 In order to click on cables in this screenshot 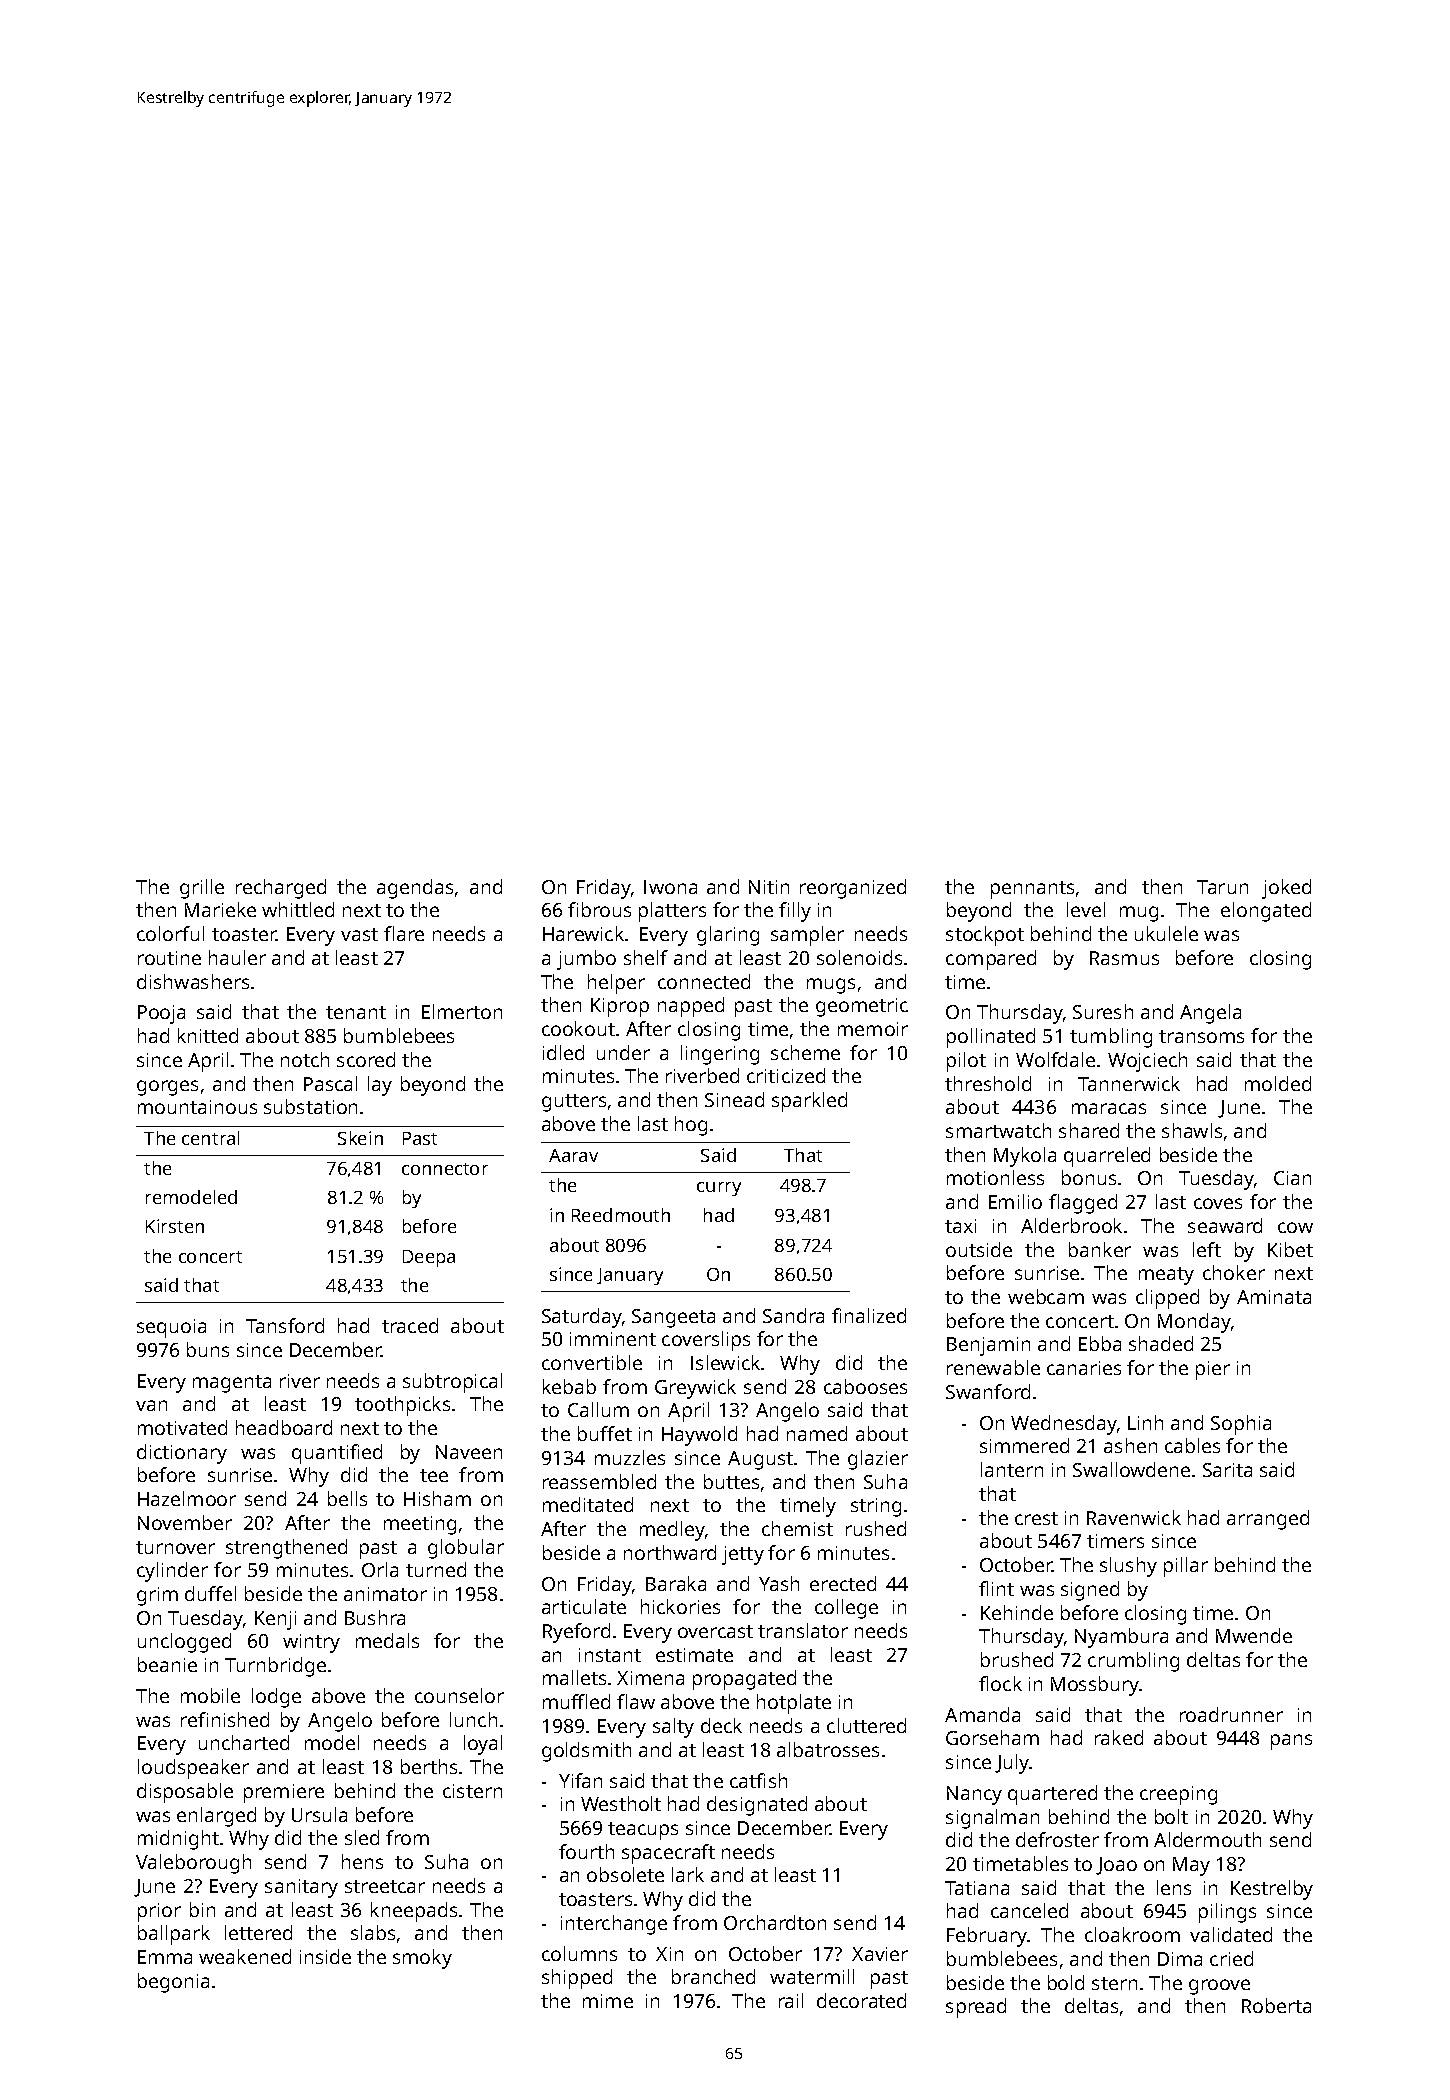, I will do `click(1192, 1445)`.
